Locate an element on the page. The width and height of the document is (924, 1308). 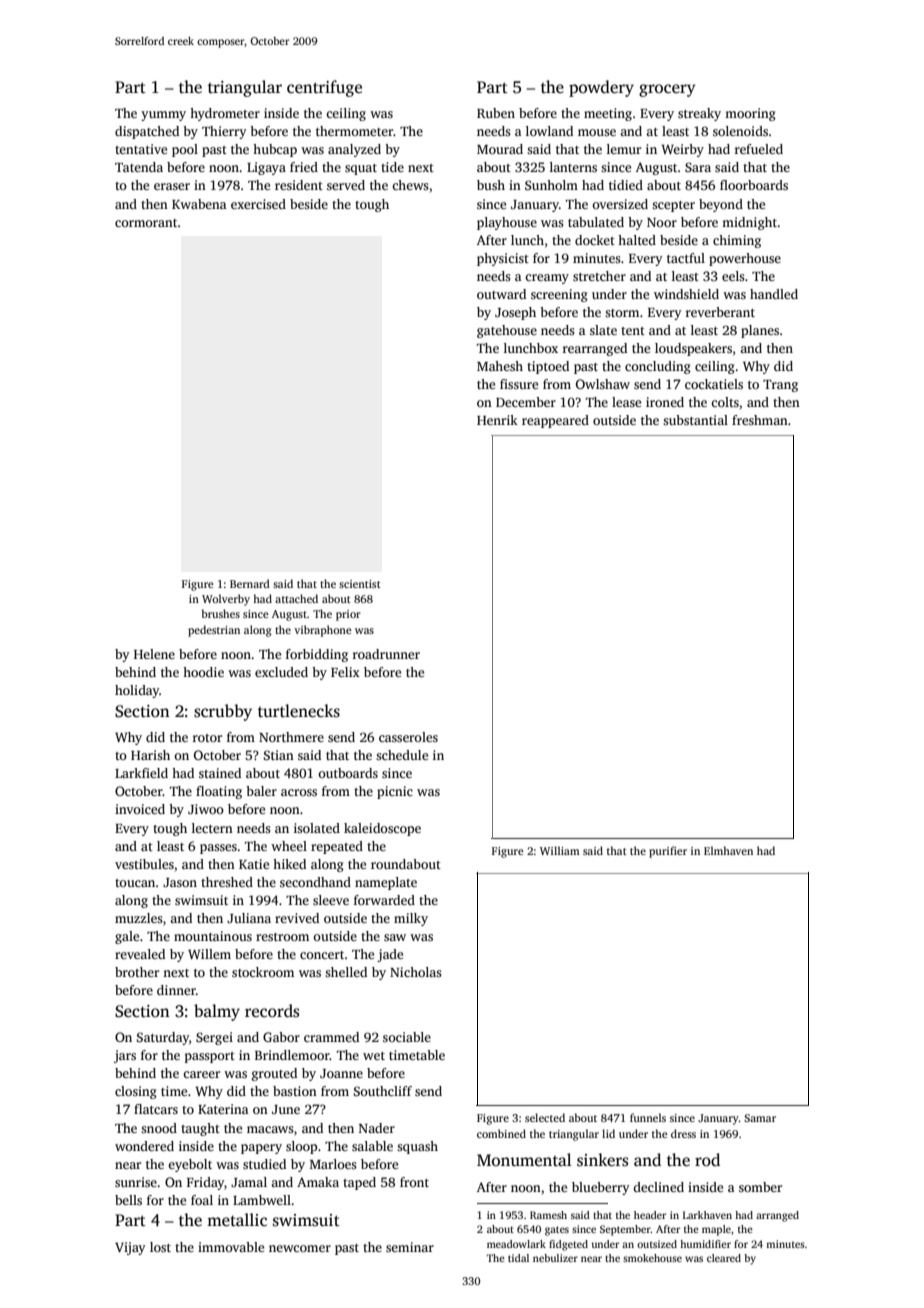
Ruben is located at coordinates (496, 113).
